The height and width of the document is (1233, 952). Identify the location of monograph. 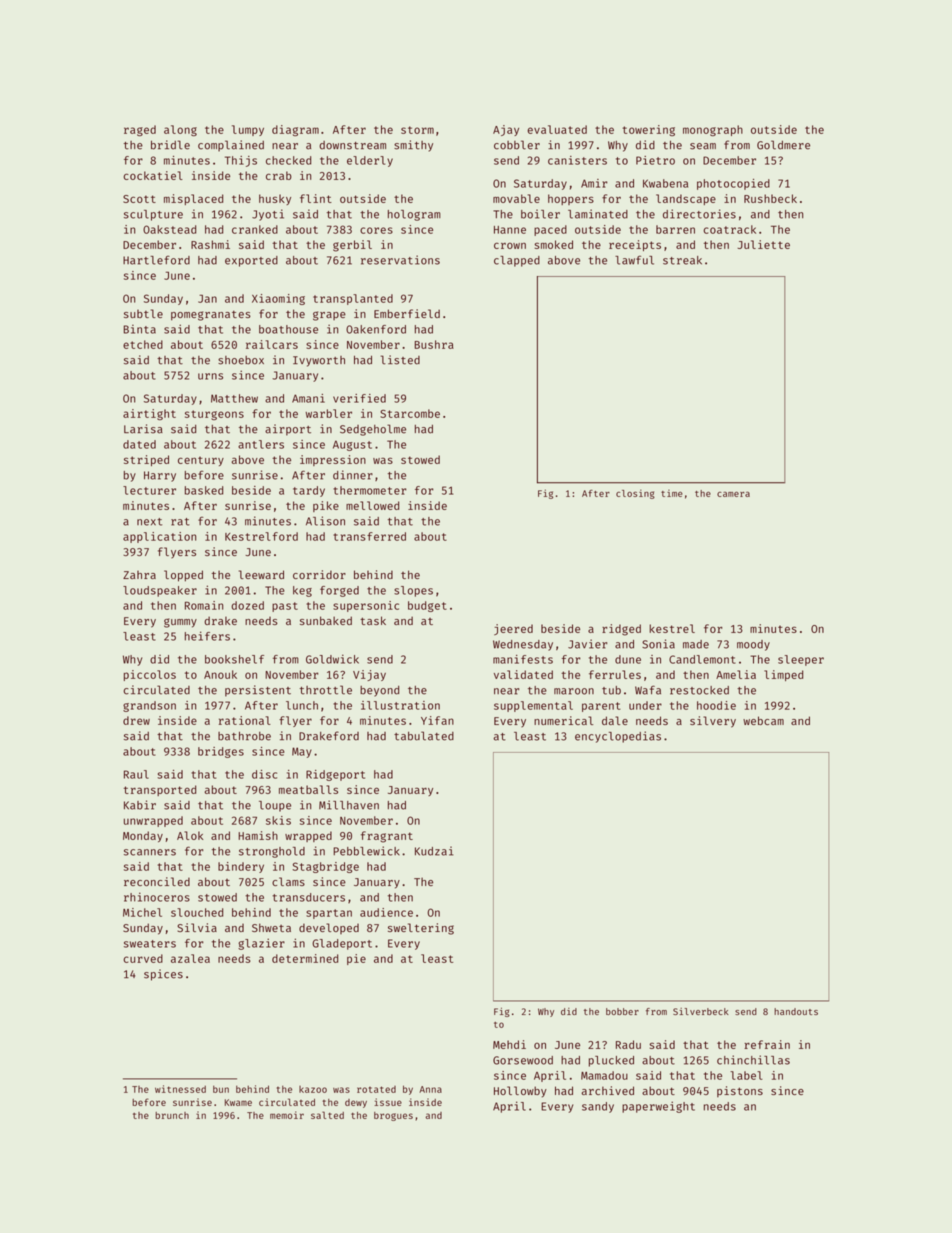
(713, 130).
